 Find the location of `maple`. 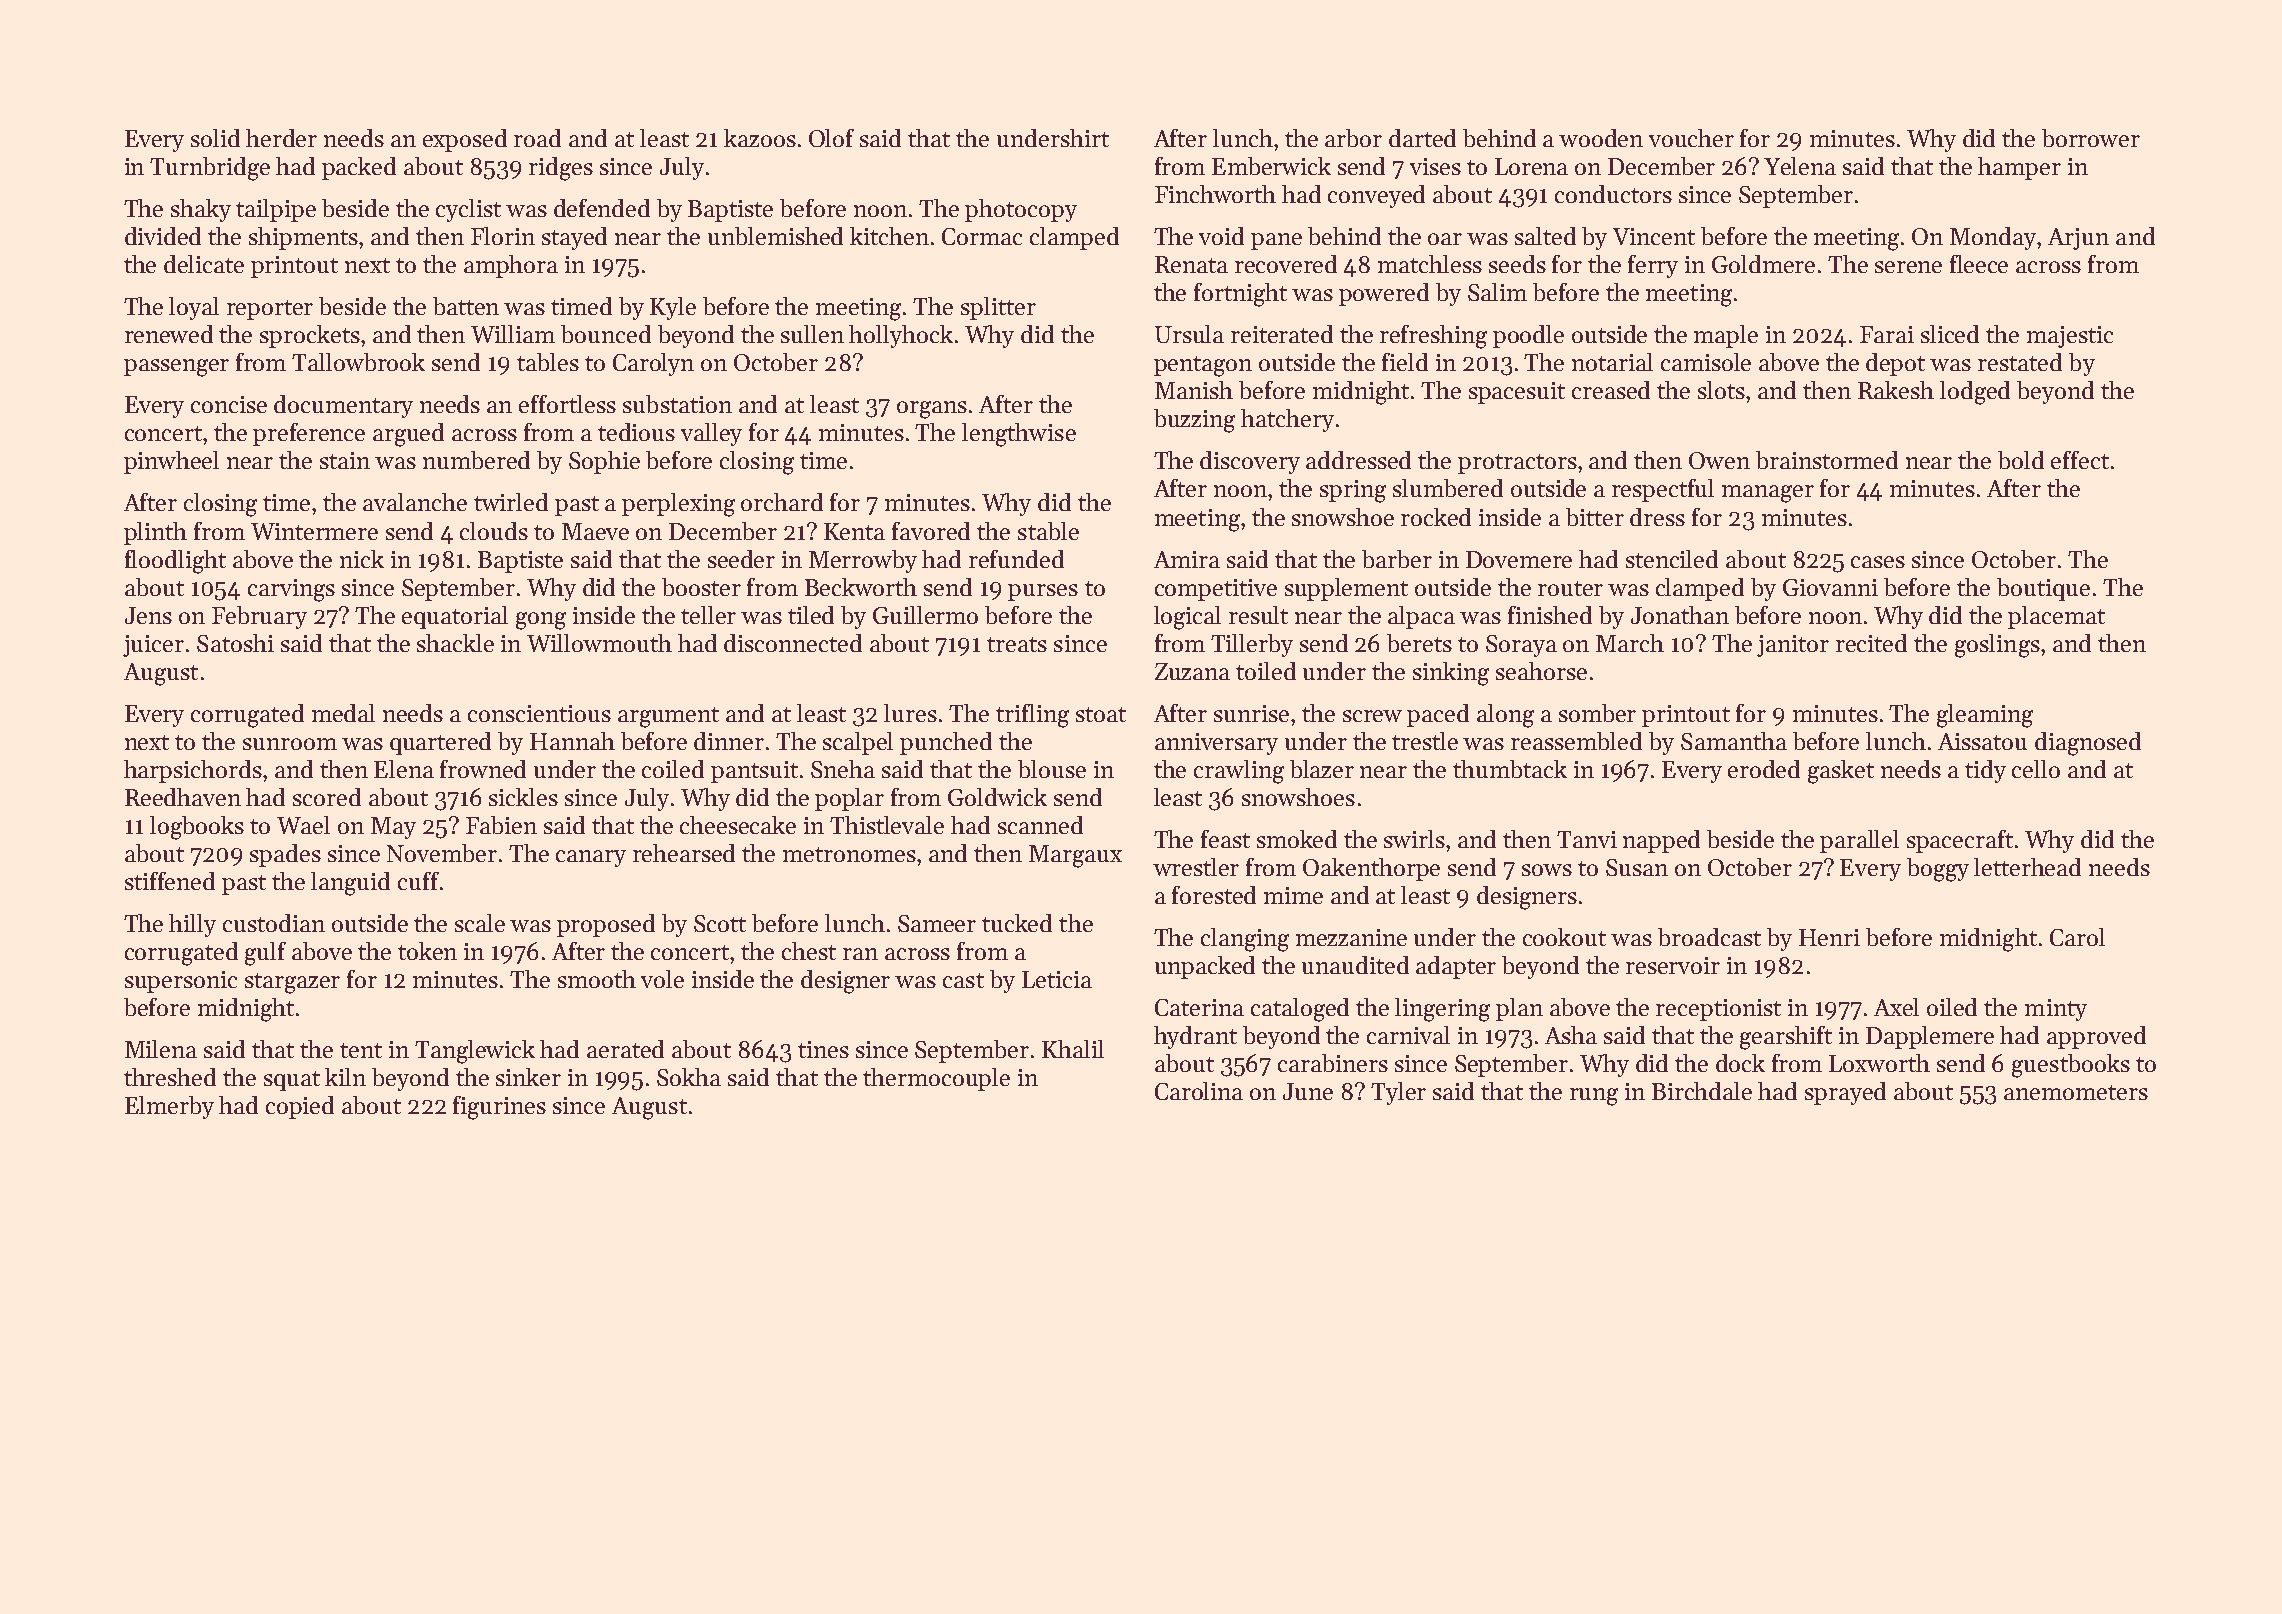

maple is located at coordinates (1726, 336).
